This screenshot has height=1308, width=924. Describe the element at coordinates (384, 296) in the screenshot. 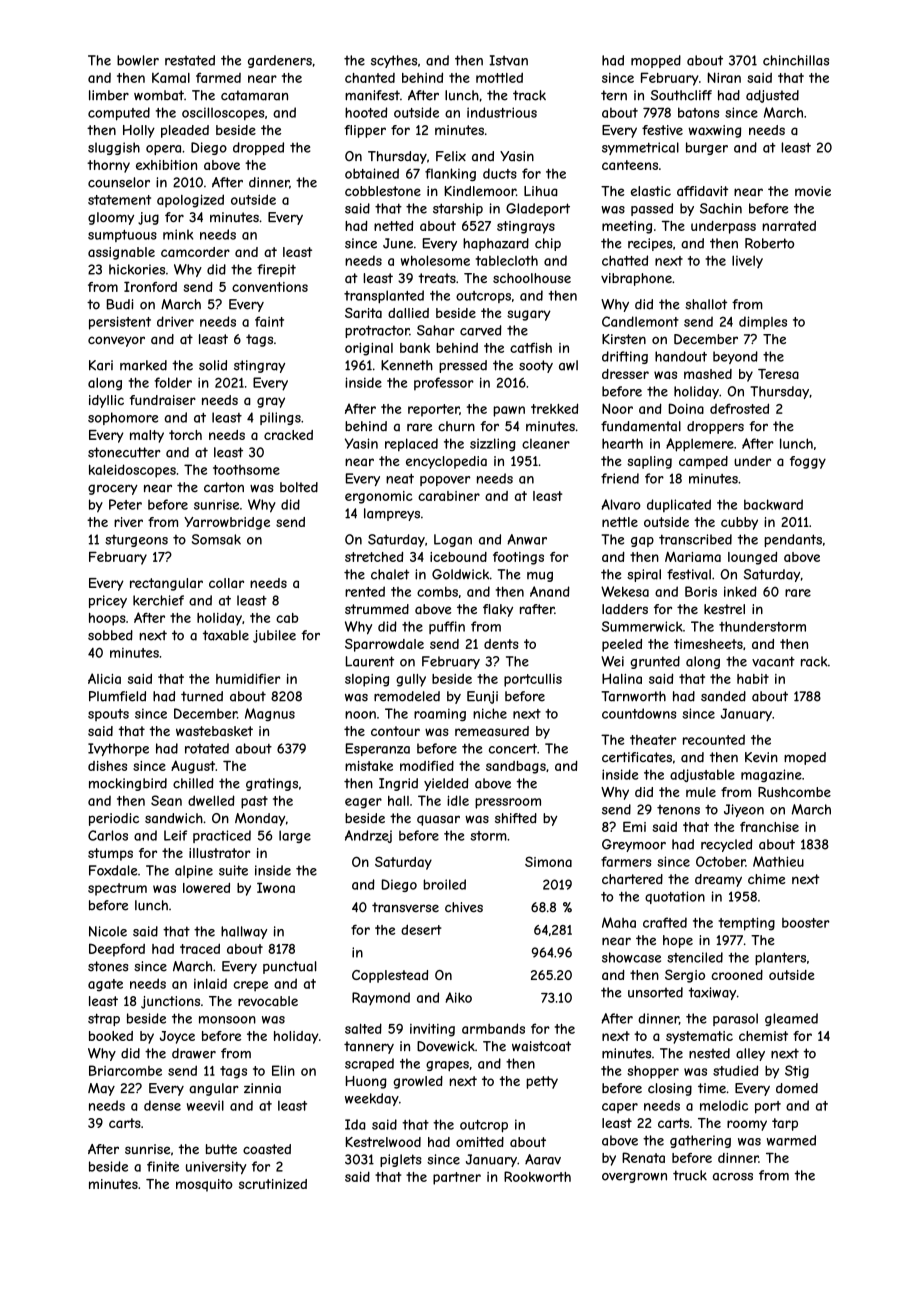

I see `transplanted` at that location.
